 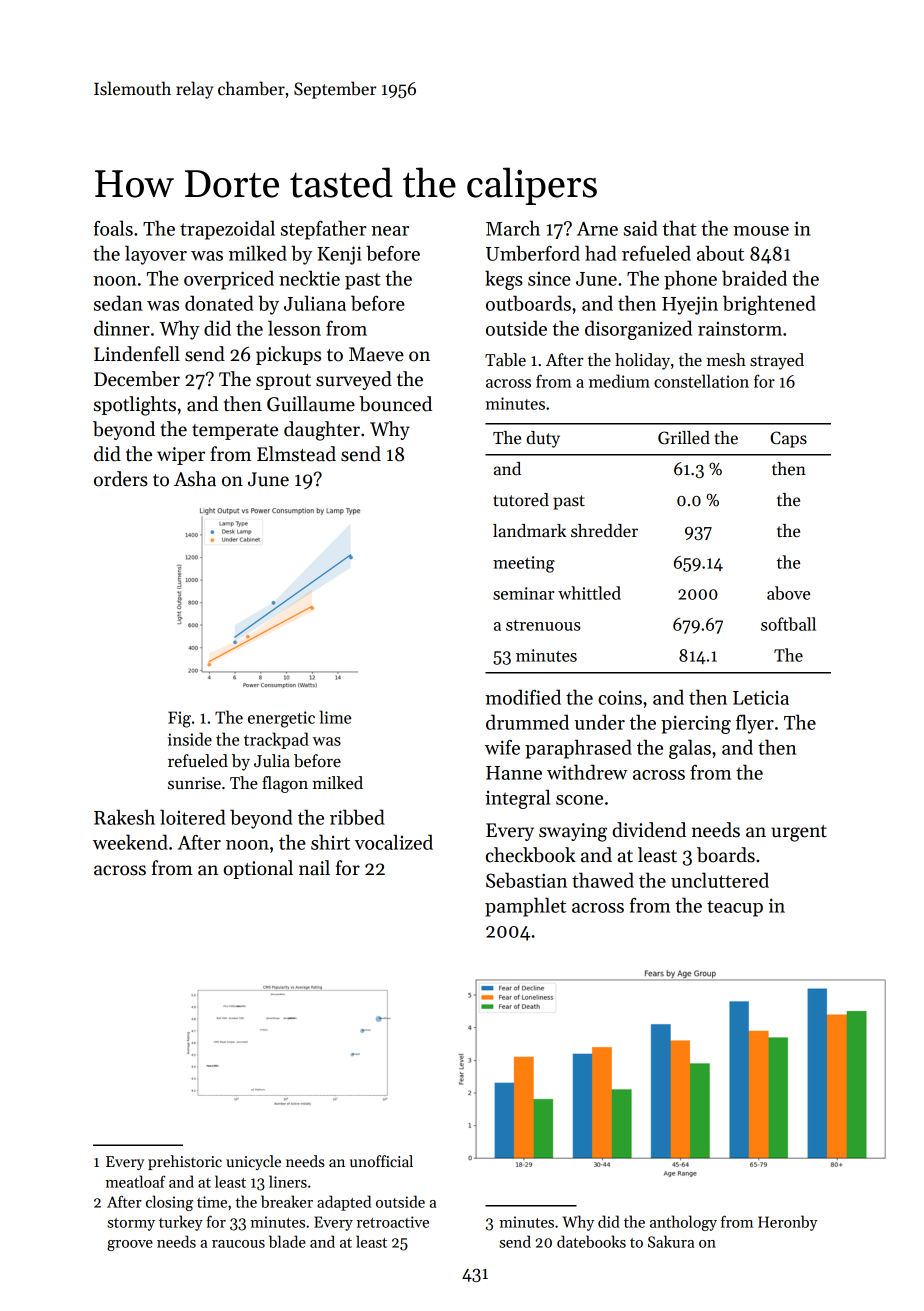 What do you see at coordinates (253, 1162) in the document?
I see `unicycle` at bounding box center [253, 1162].
